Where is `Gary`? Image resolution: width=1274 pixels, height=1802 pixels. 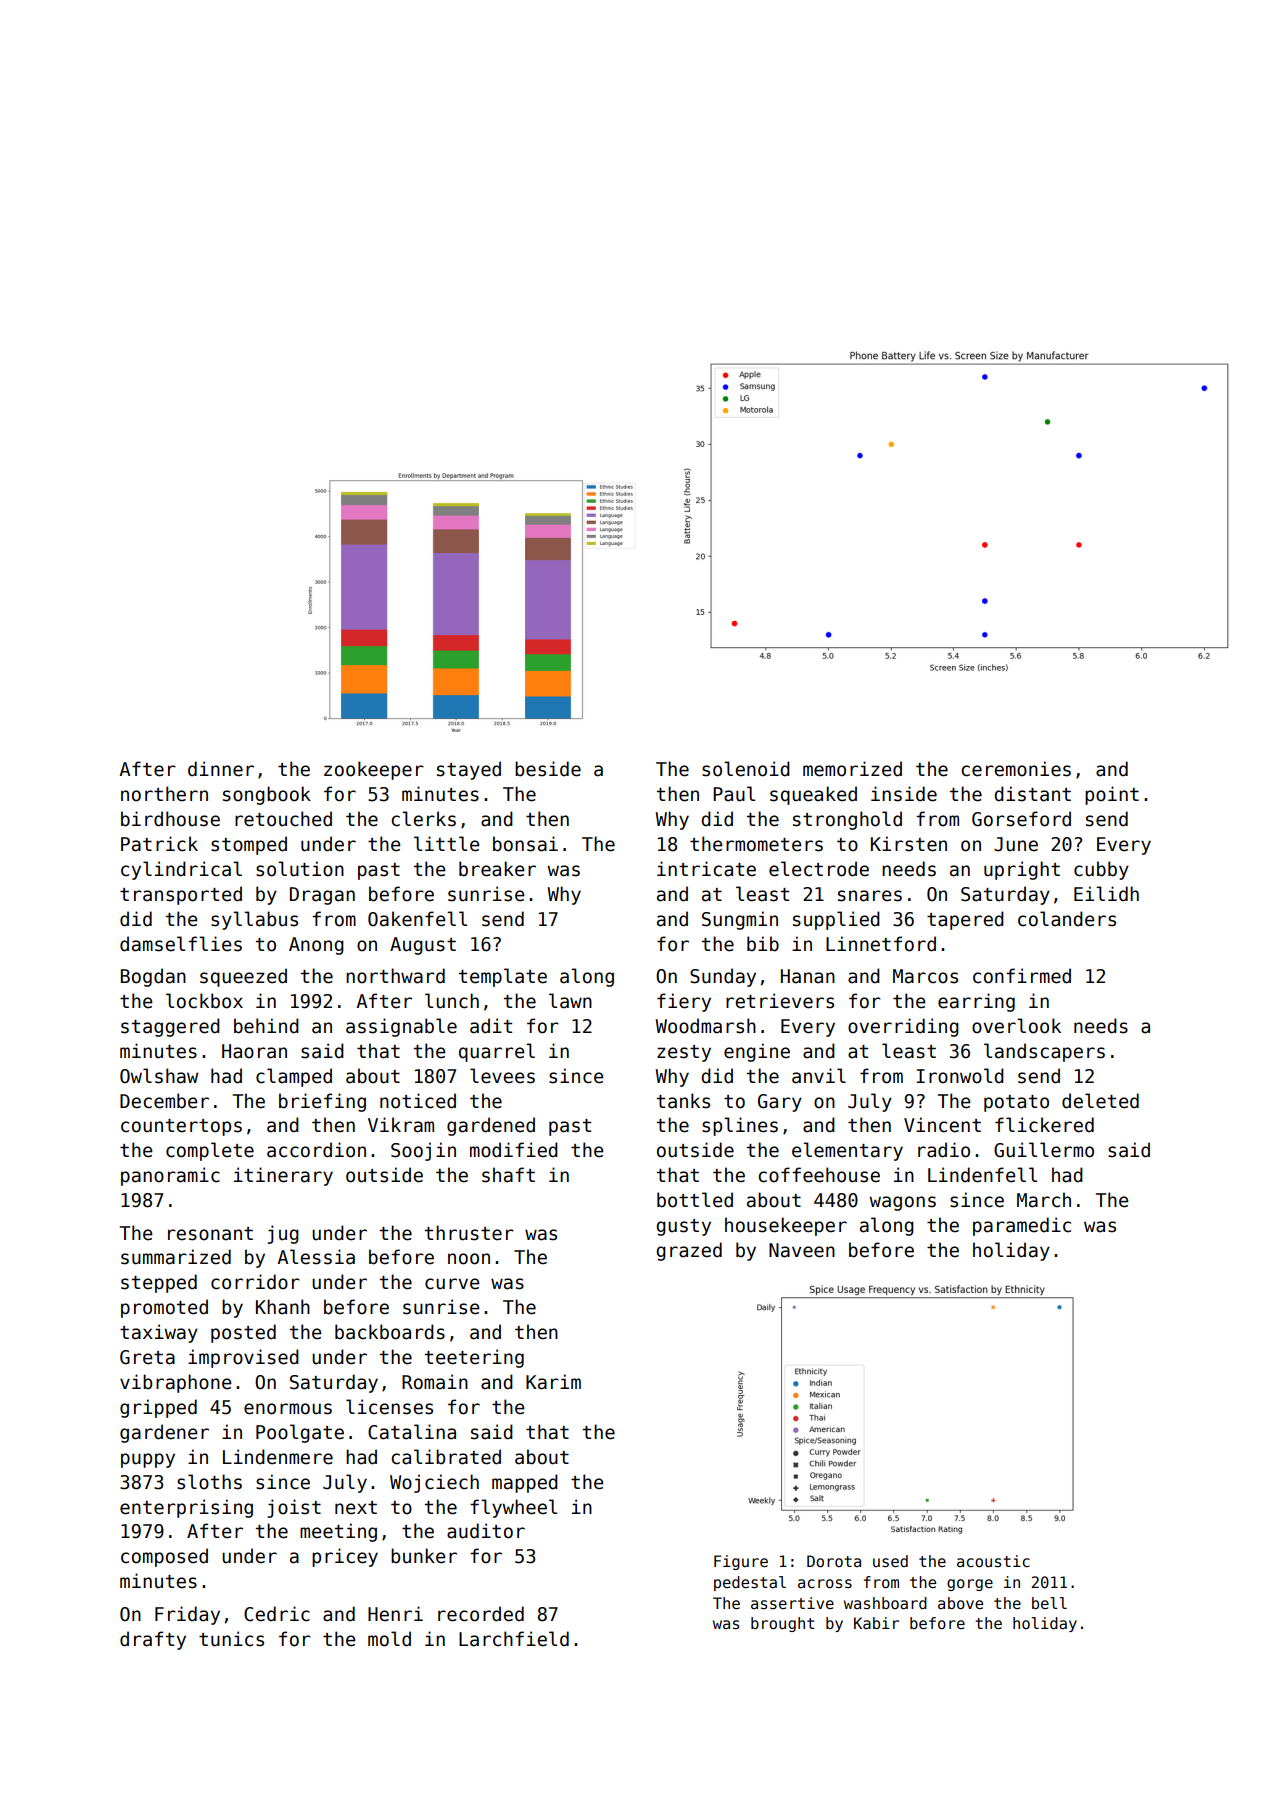 Gary is located at coordinates (780, 1103).
